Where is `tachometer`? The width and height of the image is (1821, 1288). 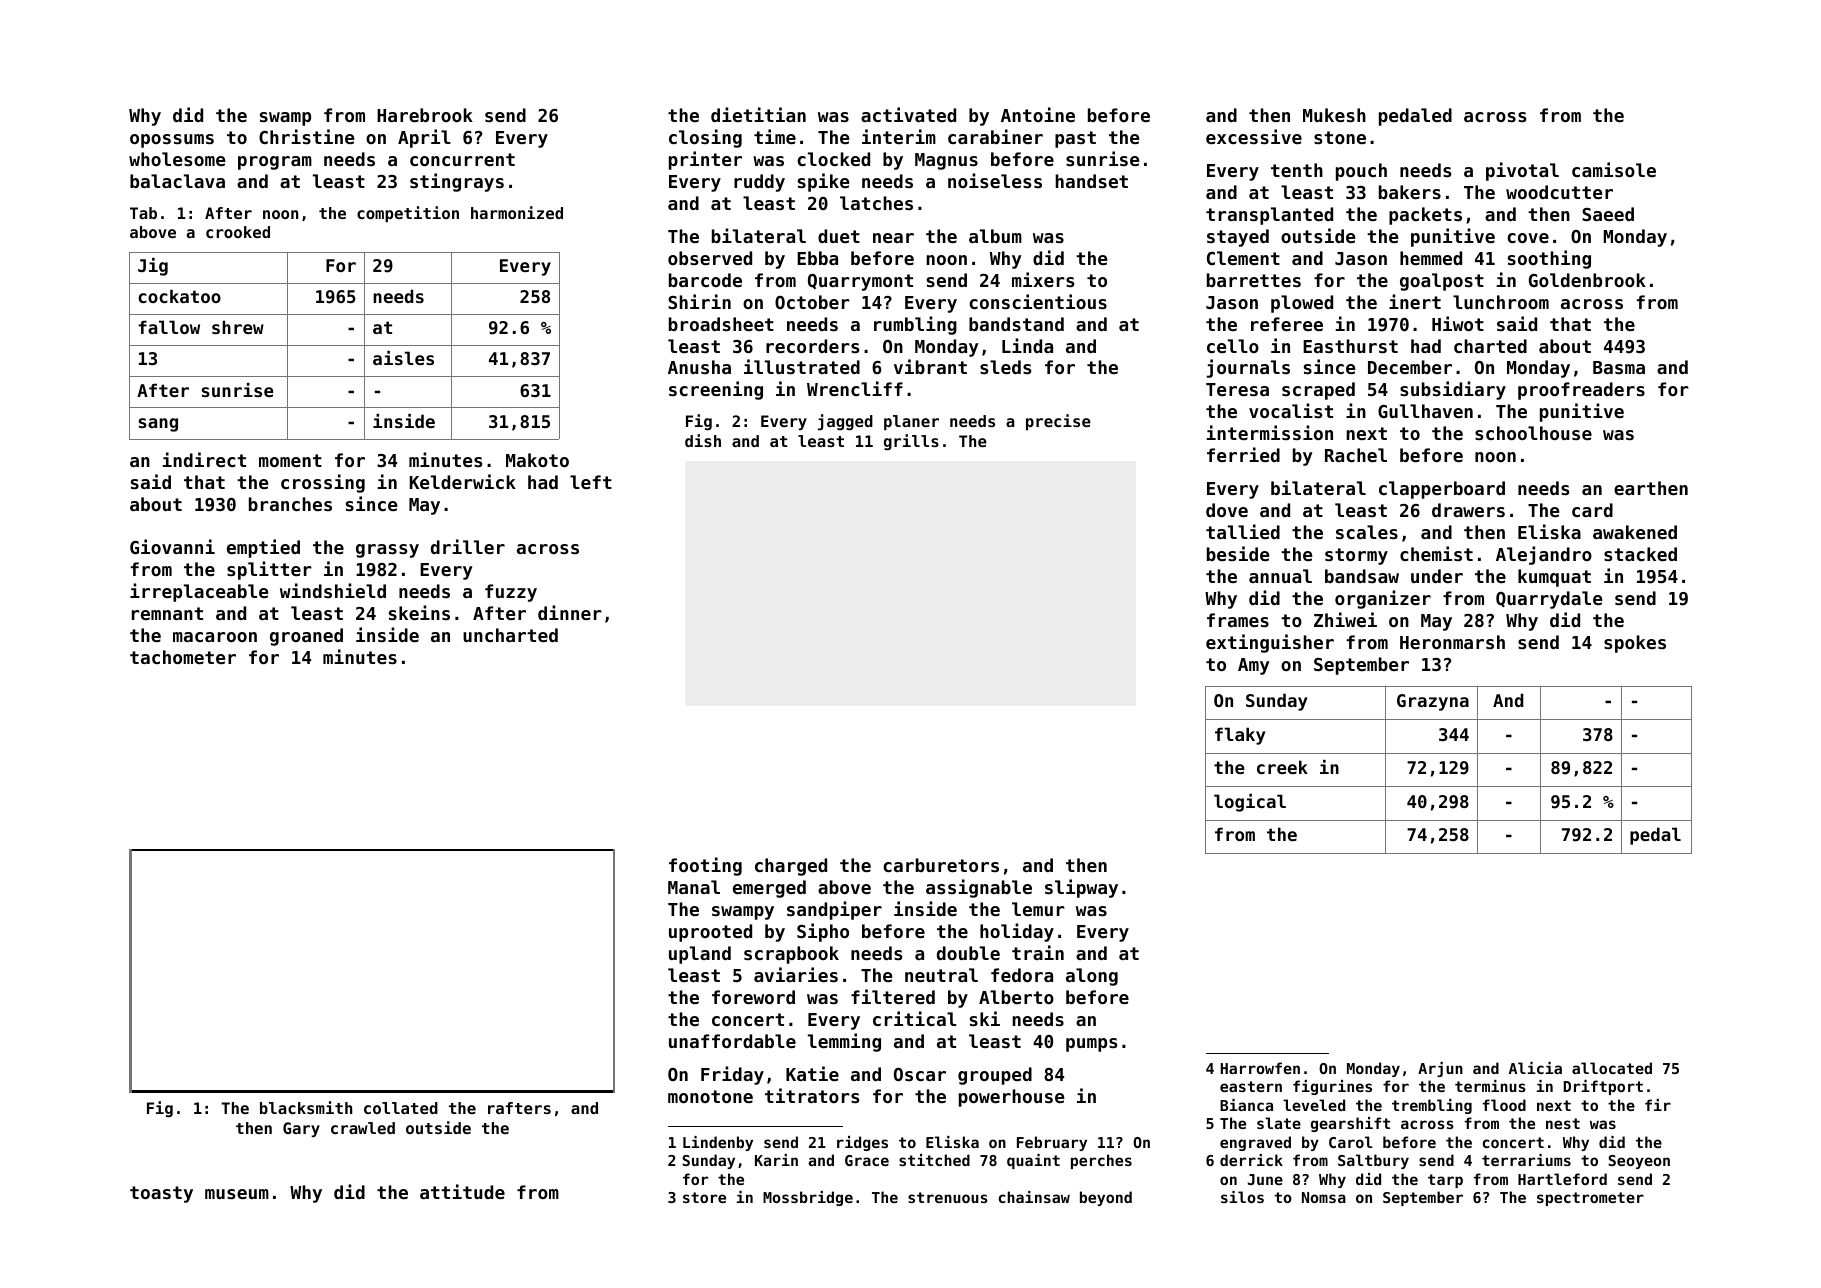
tachometer is located at coordinates (183, 657).
